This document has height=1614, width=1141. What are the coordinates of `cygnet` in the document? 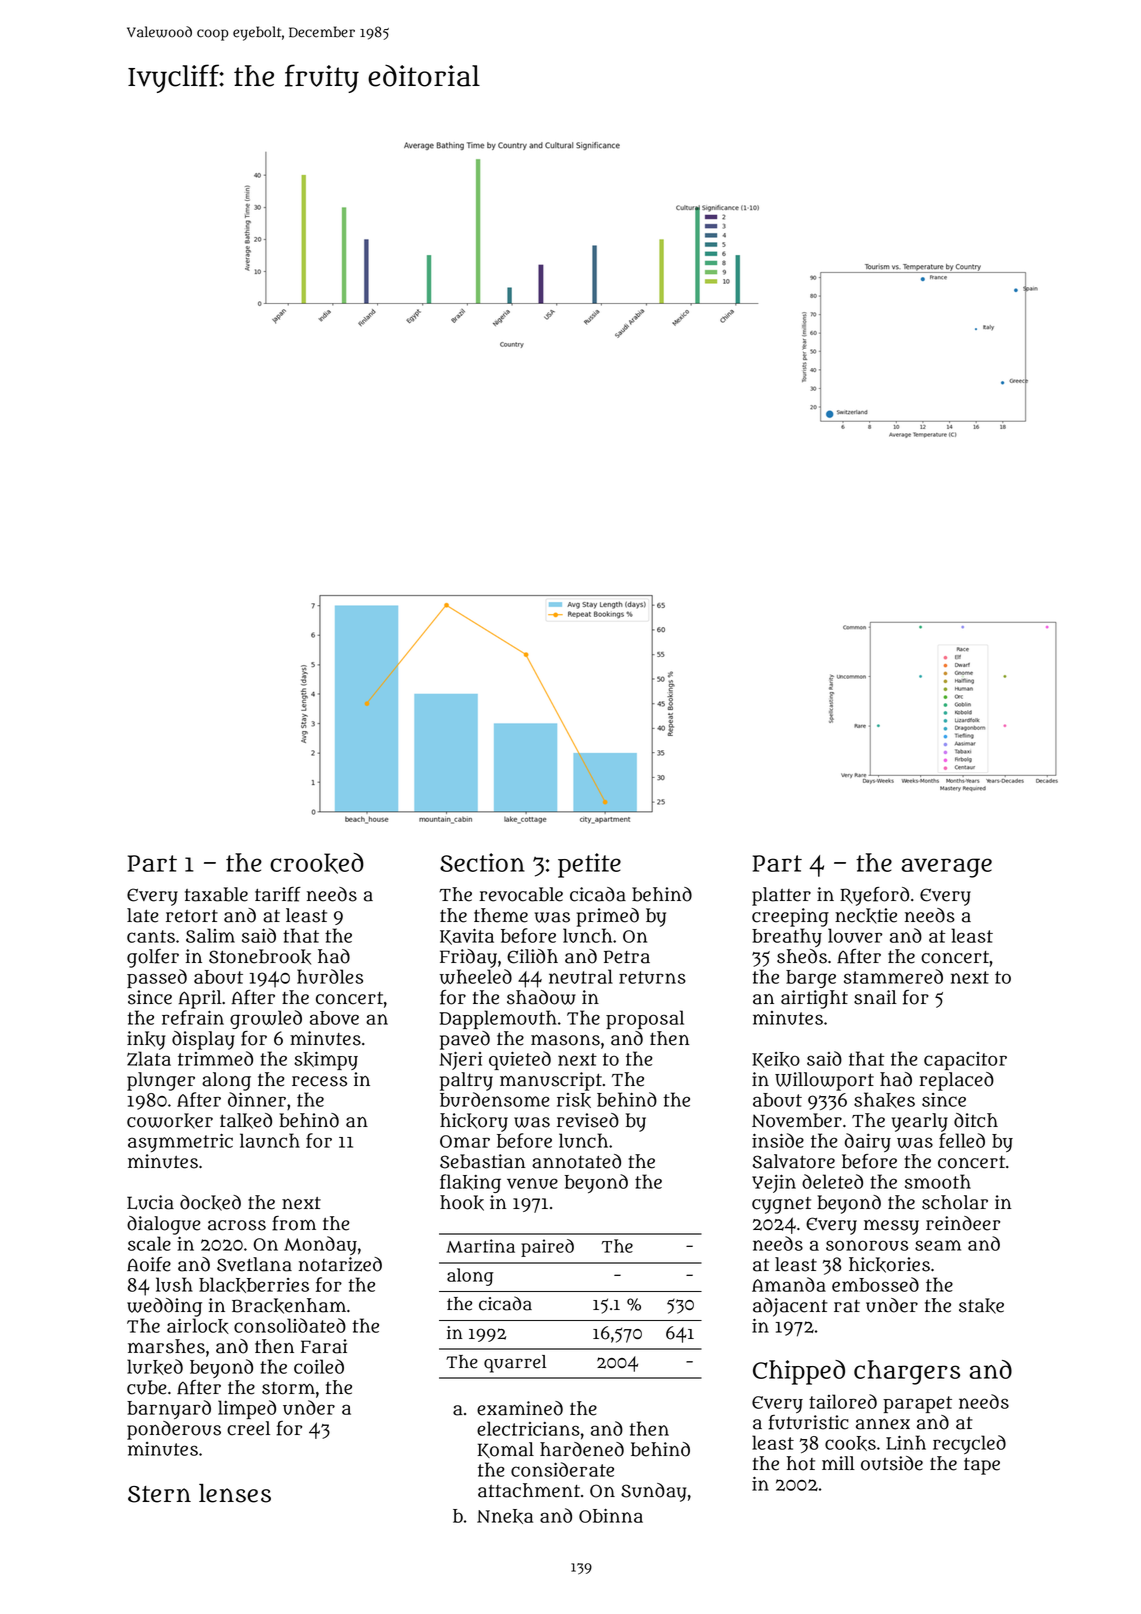 It's located at (781, 1205).
